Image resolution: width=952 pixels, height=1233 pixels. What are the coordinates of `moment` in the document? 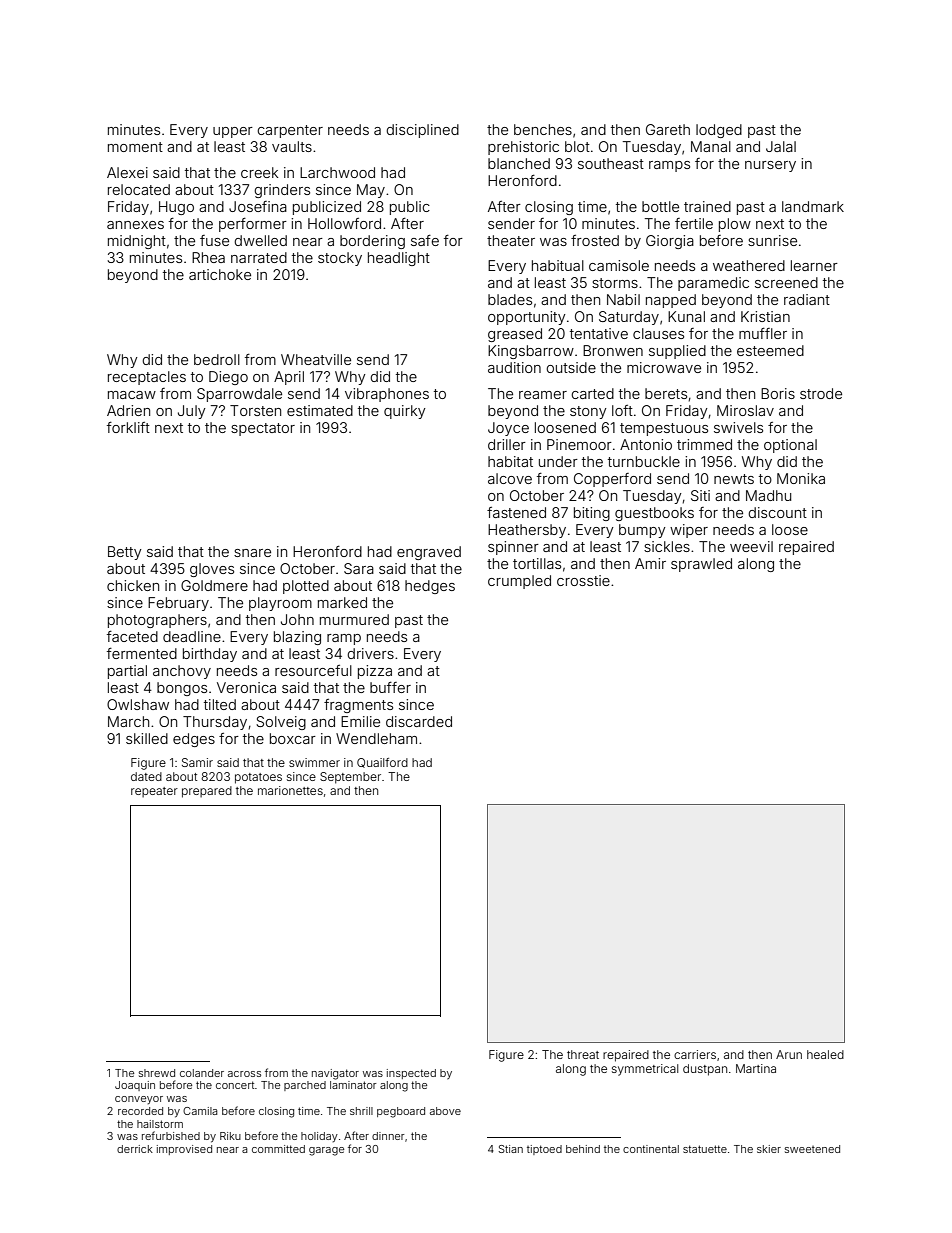 It's located at (135, 147).
